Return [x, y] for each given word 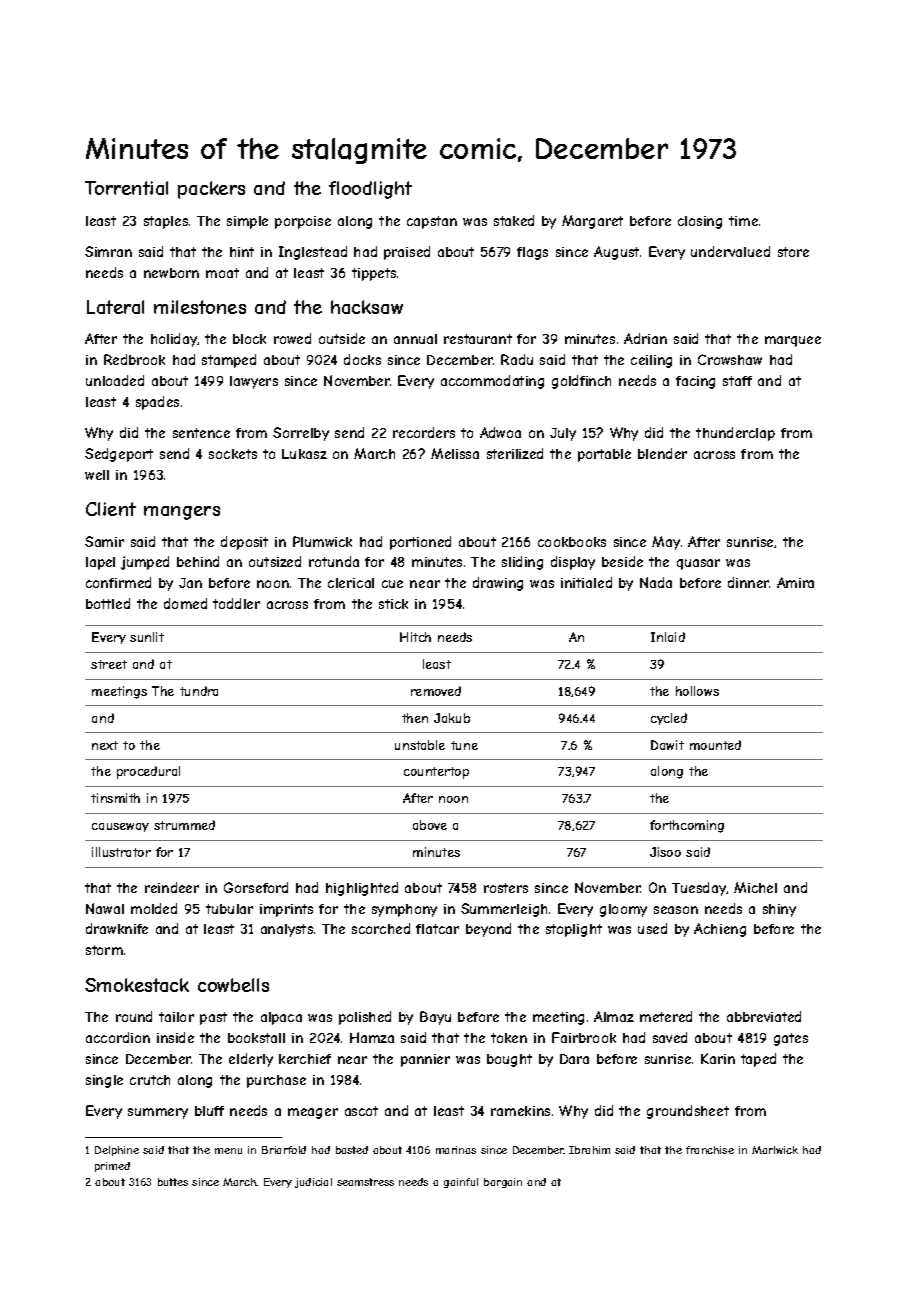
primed [112, 1167]
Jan [190, 583]
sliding [522, 563]
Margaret [592, 222]
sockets [233, 454]
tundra [199, 691]
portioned [420, 543]
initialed [586, 582]
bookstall [256, 1038]
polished [365, 1018]
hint [242, 252]
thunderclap [735, 434]
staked [514, 220]
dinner [749, 582]
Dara [574, 1059]
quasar [698, 564]
